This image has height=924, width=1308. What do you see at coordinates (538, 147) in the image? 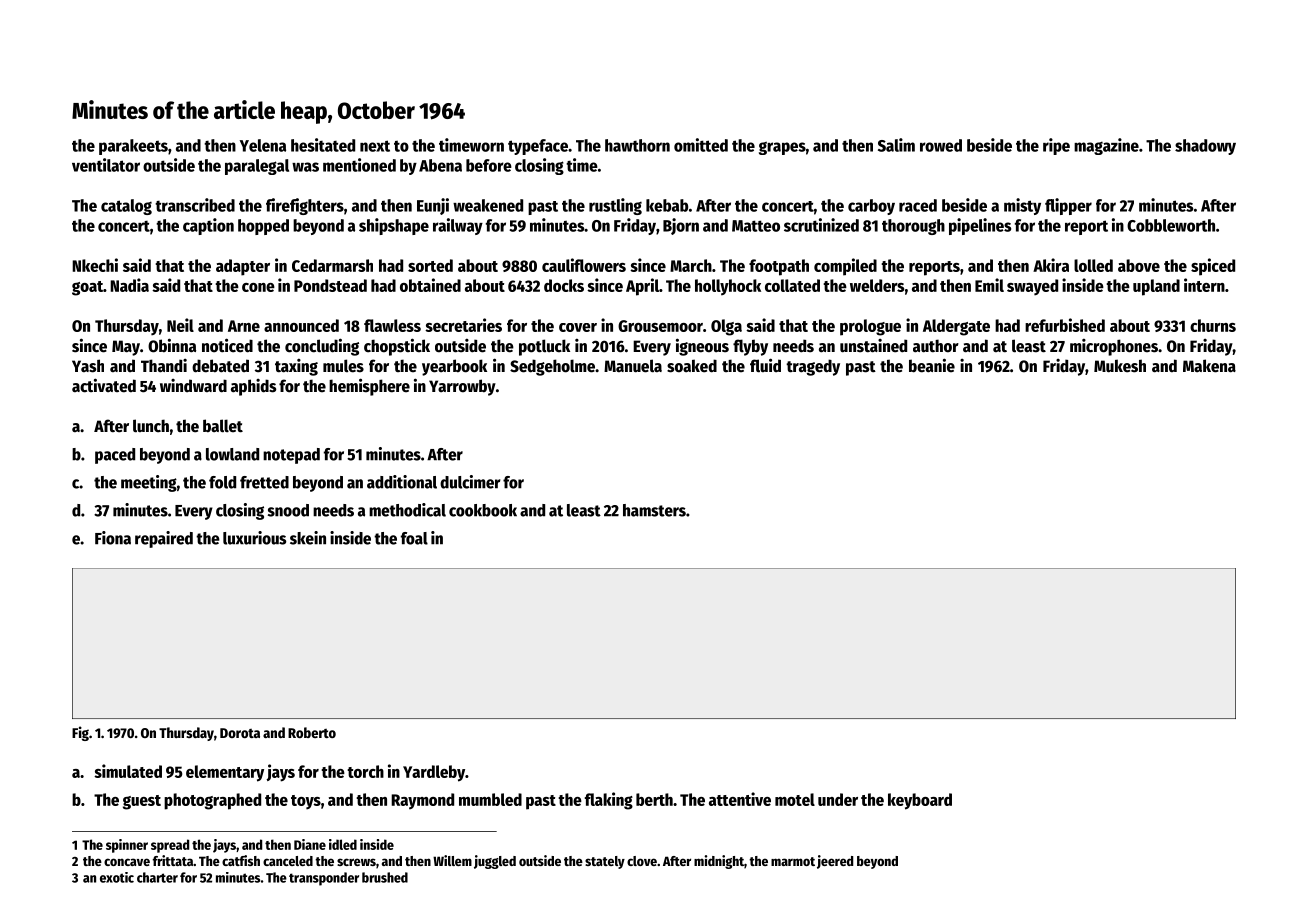
I see `typeface` at bounding box center [538, 147].
